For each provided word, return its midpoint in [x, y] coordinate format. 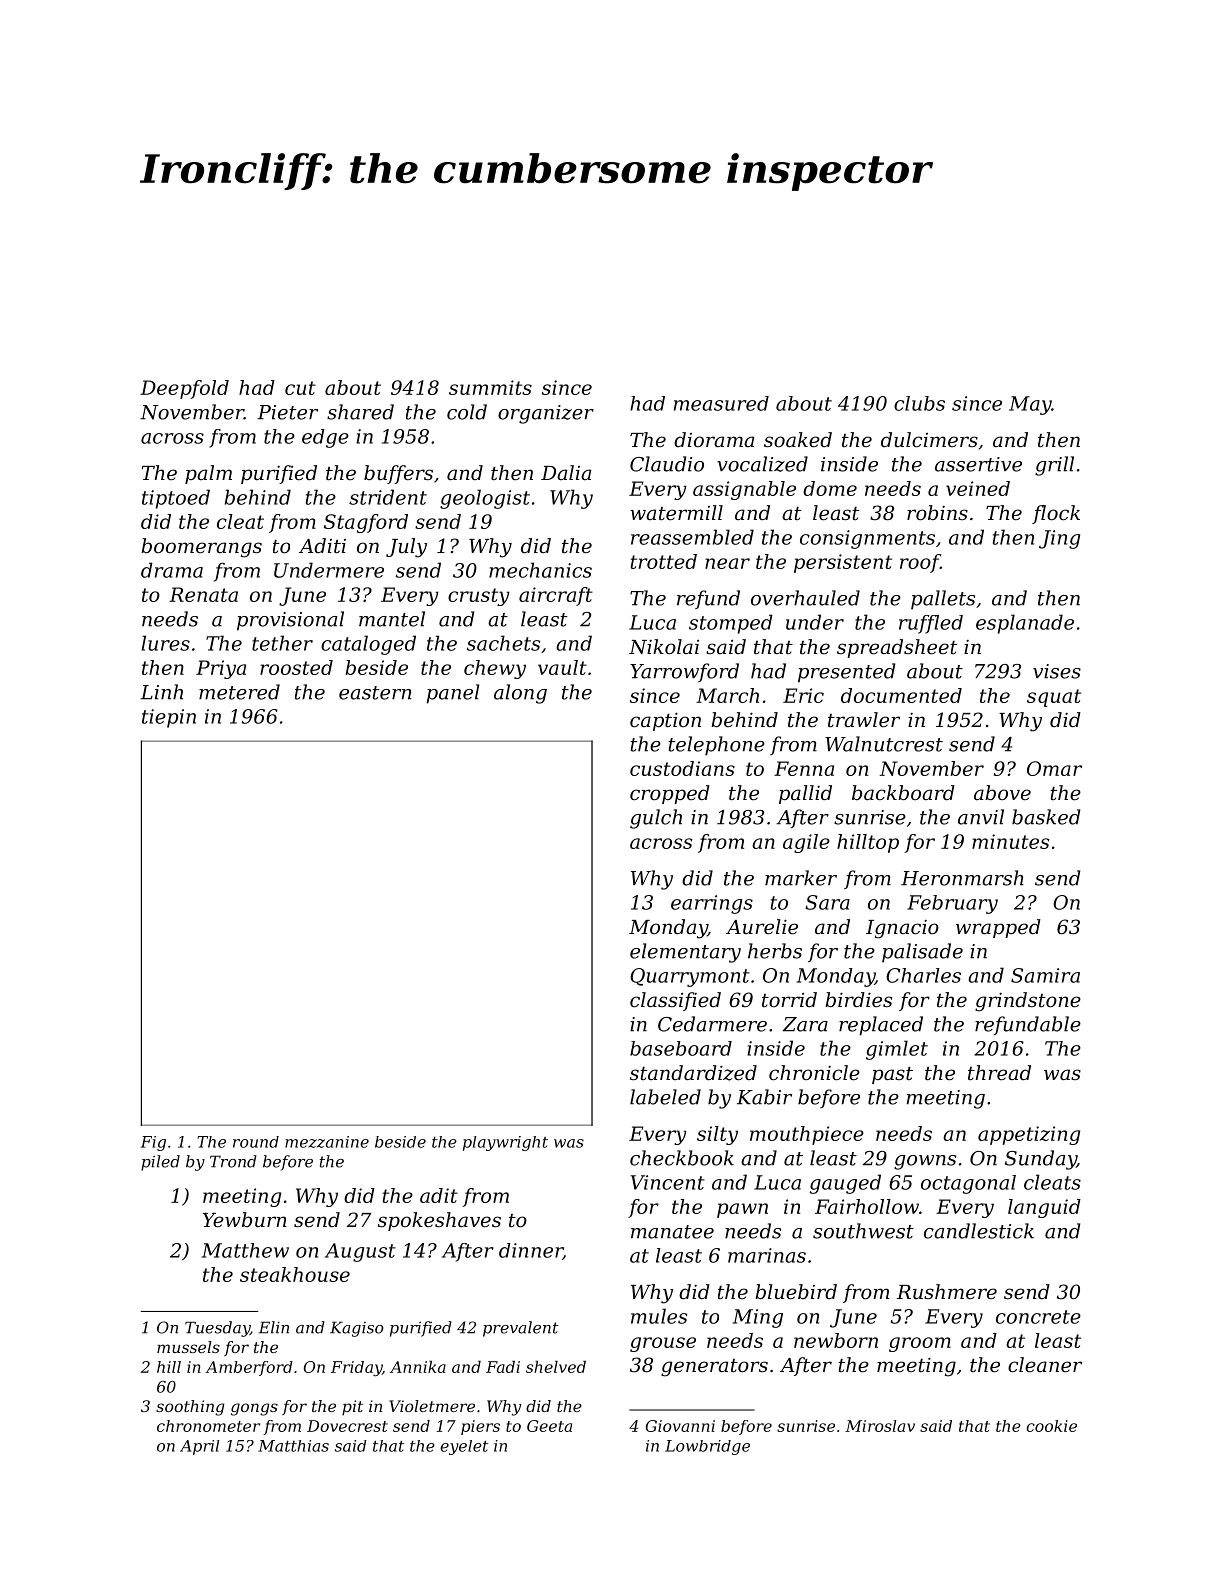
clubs [919, 403]
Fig [153, 1143]
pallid [805, 794]
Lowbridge [707, 1447]
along [520, 694]
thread [999, 1073]
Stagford [366, 523]
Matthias [293, 1446]
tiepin [169, 718]
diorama [714, 440]
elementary [685, 953]
